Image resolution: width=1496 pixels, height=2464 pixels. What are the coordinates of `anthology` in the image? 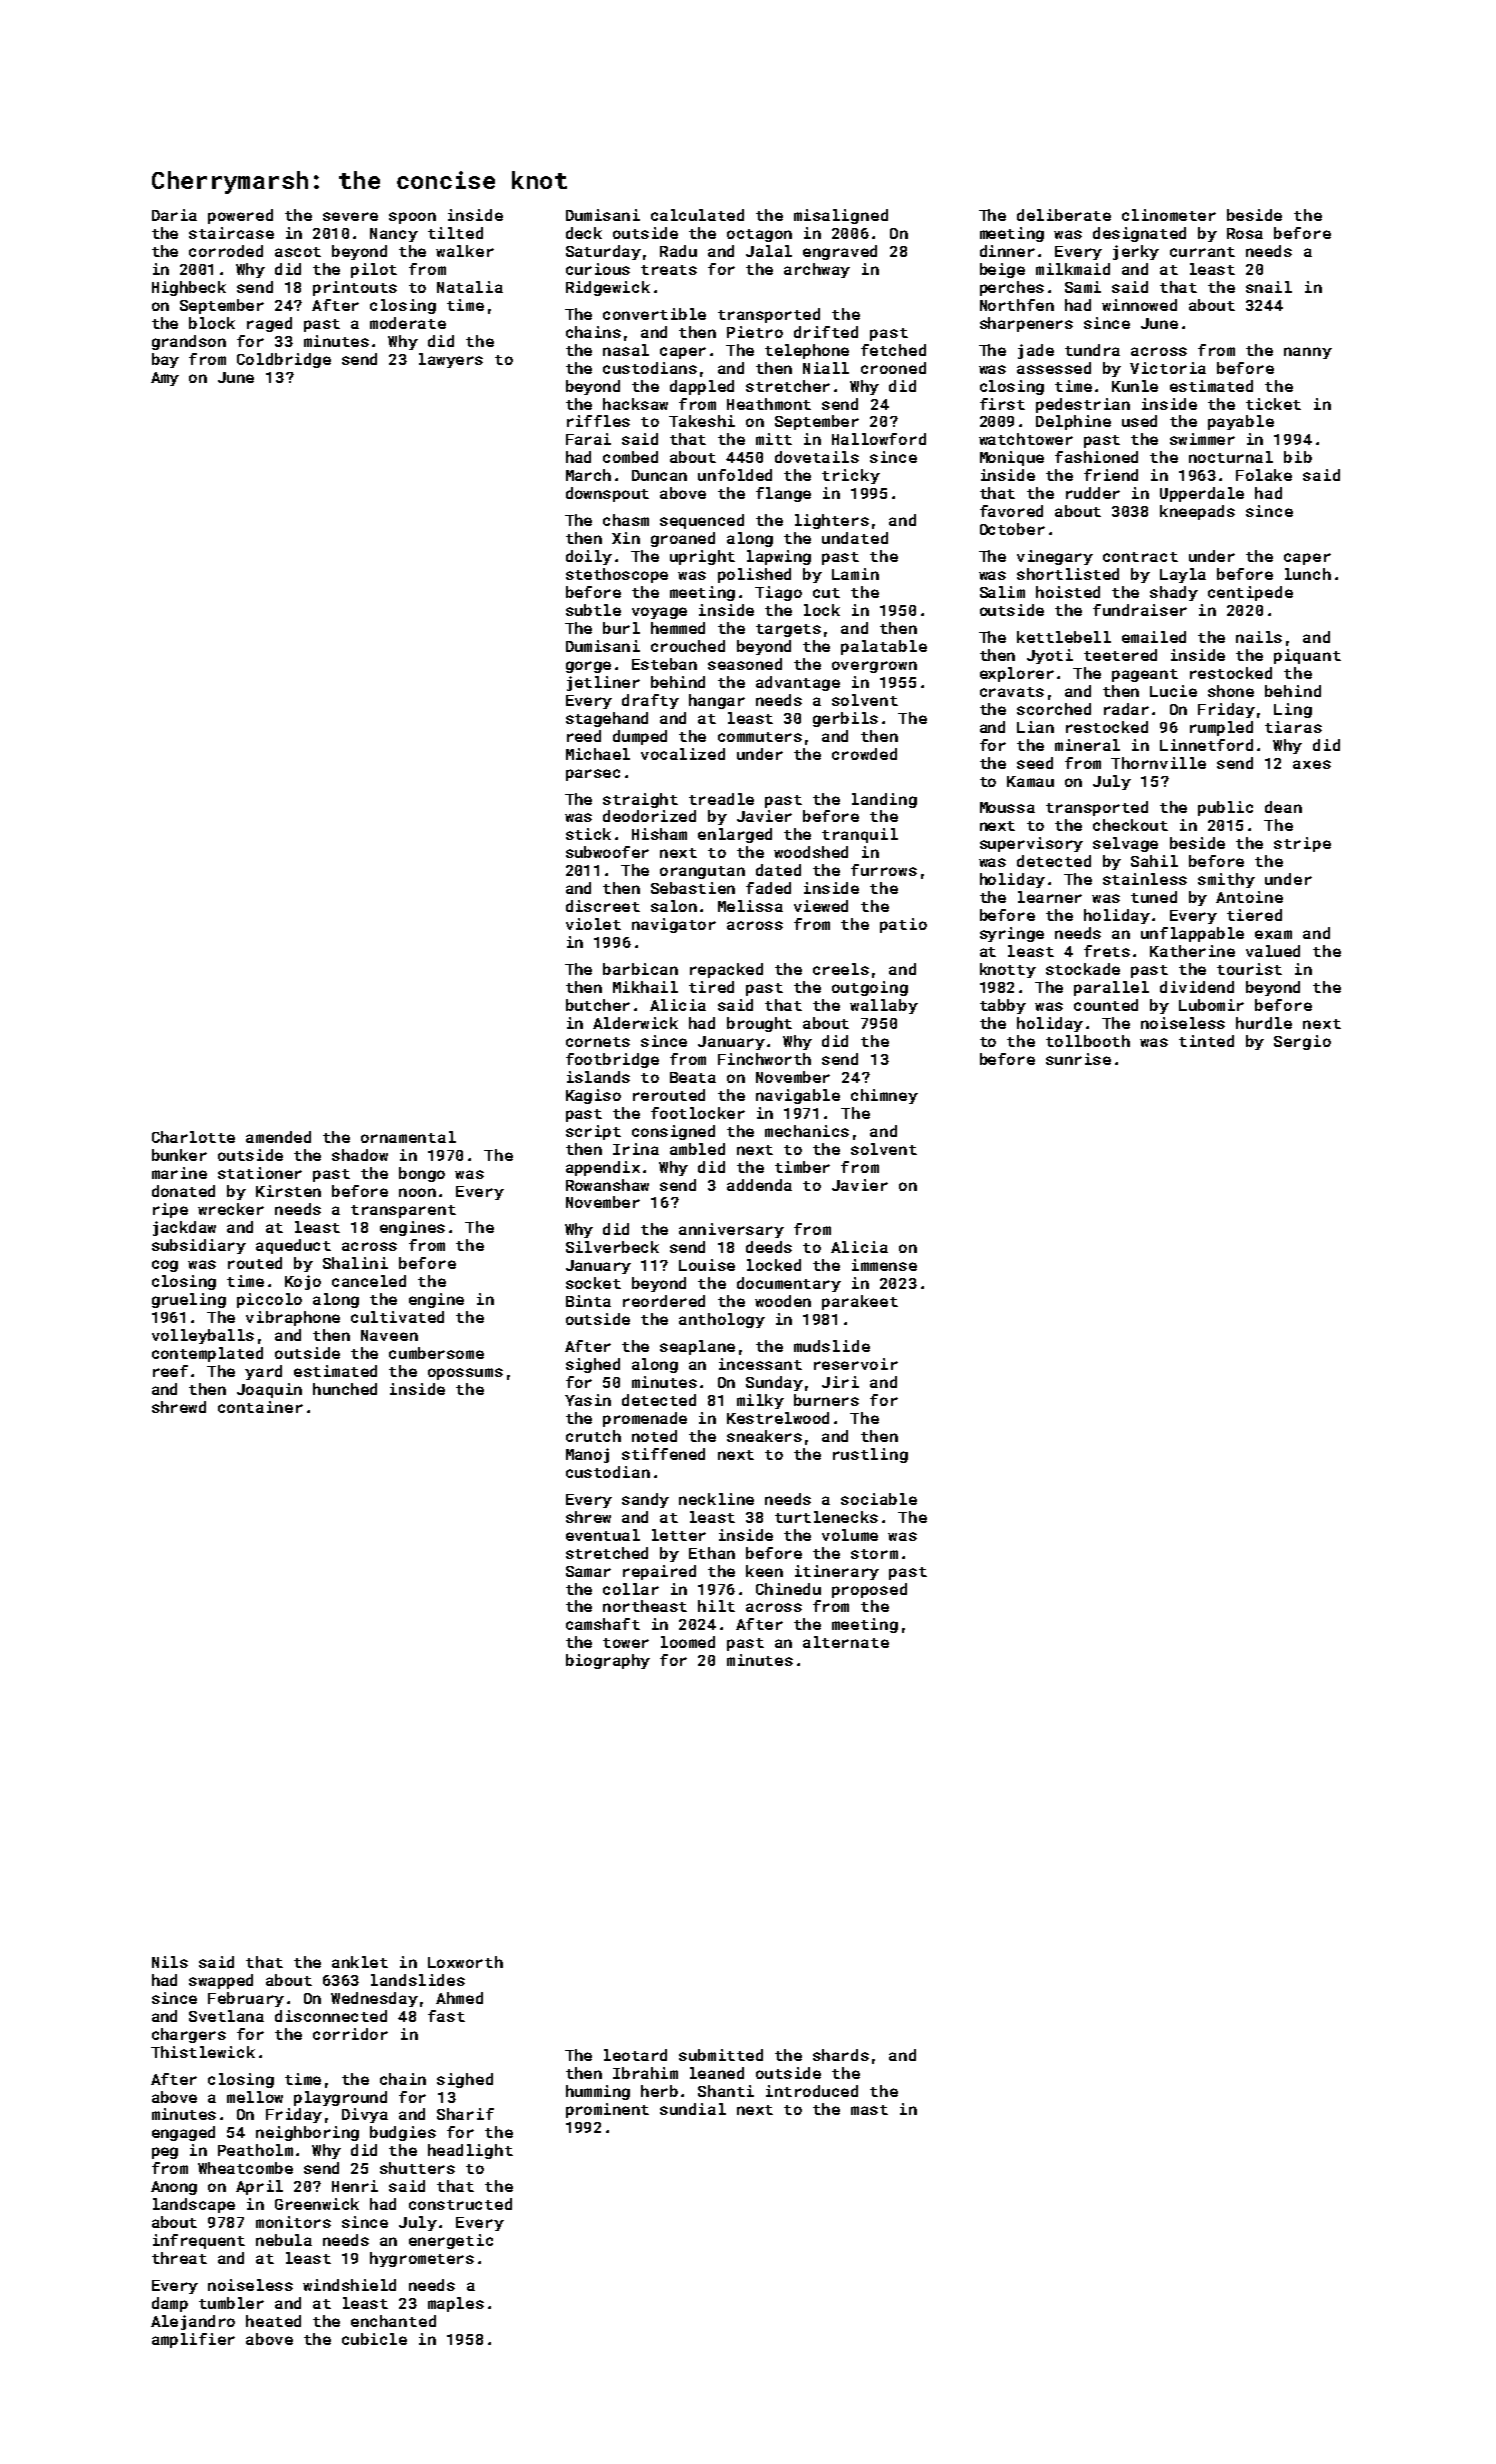 It's located at (722, 1320).
